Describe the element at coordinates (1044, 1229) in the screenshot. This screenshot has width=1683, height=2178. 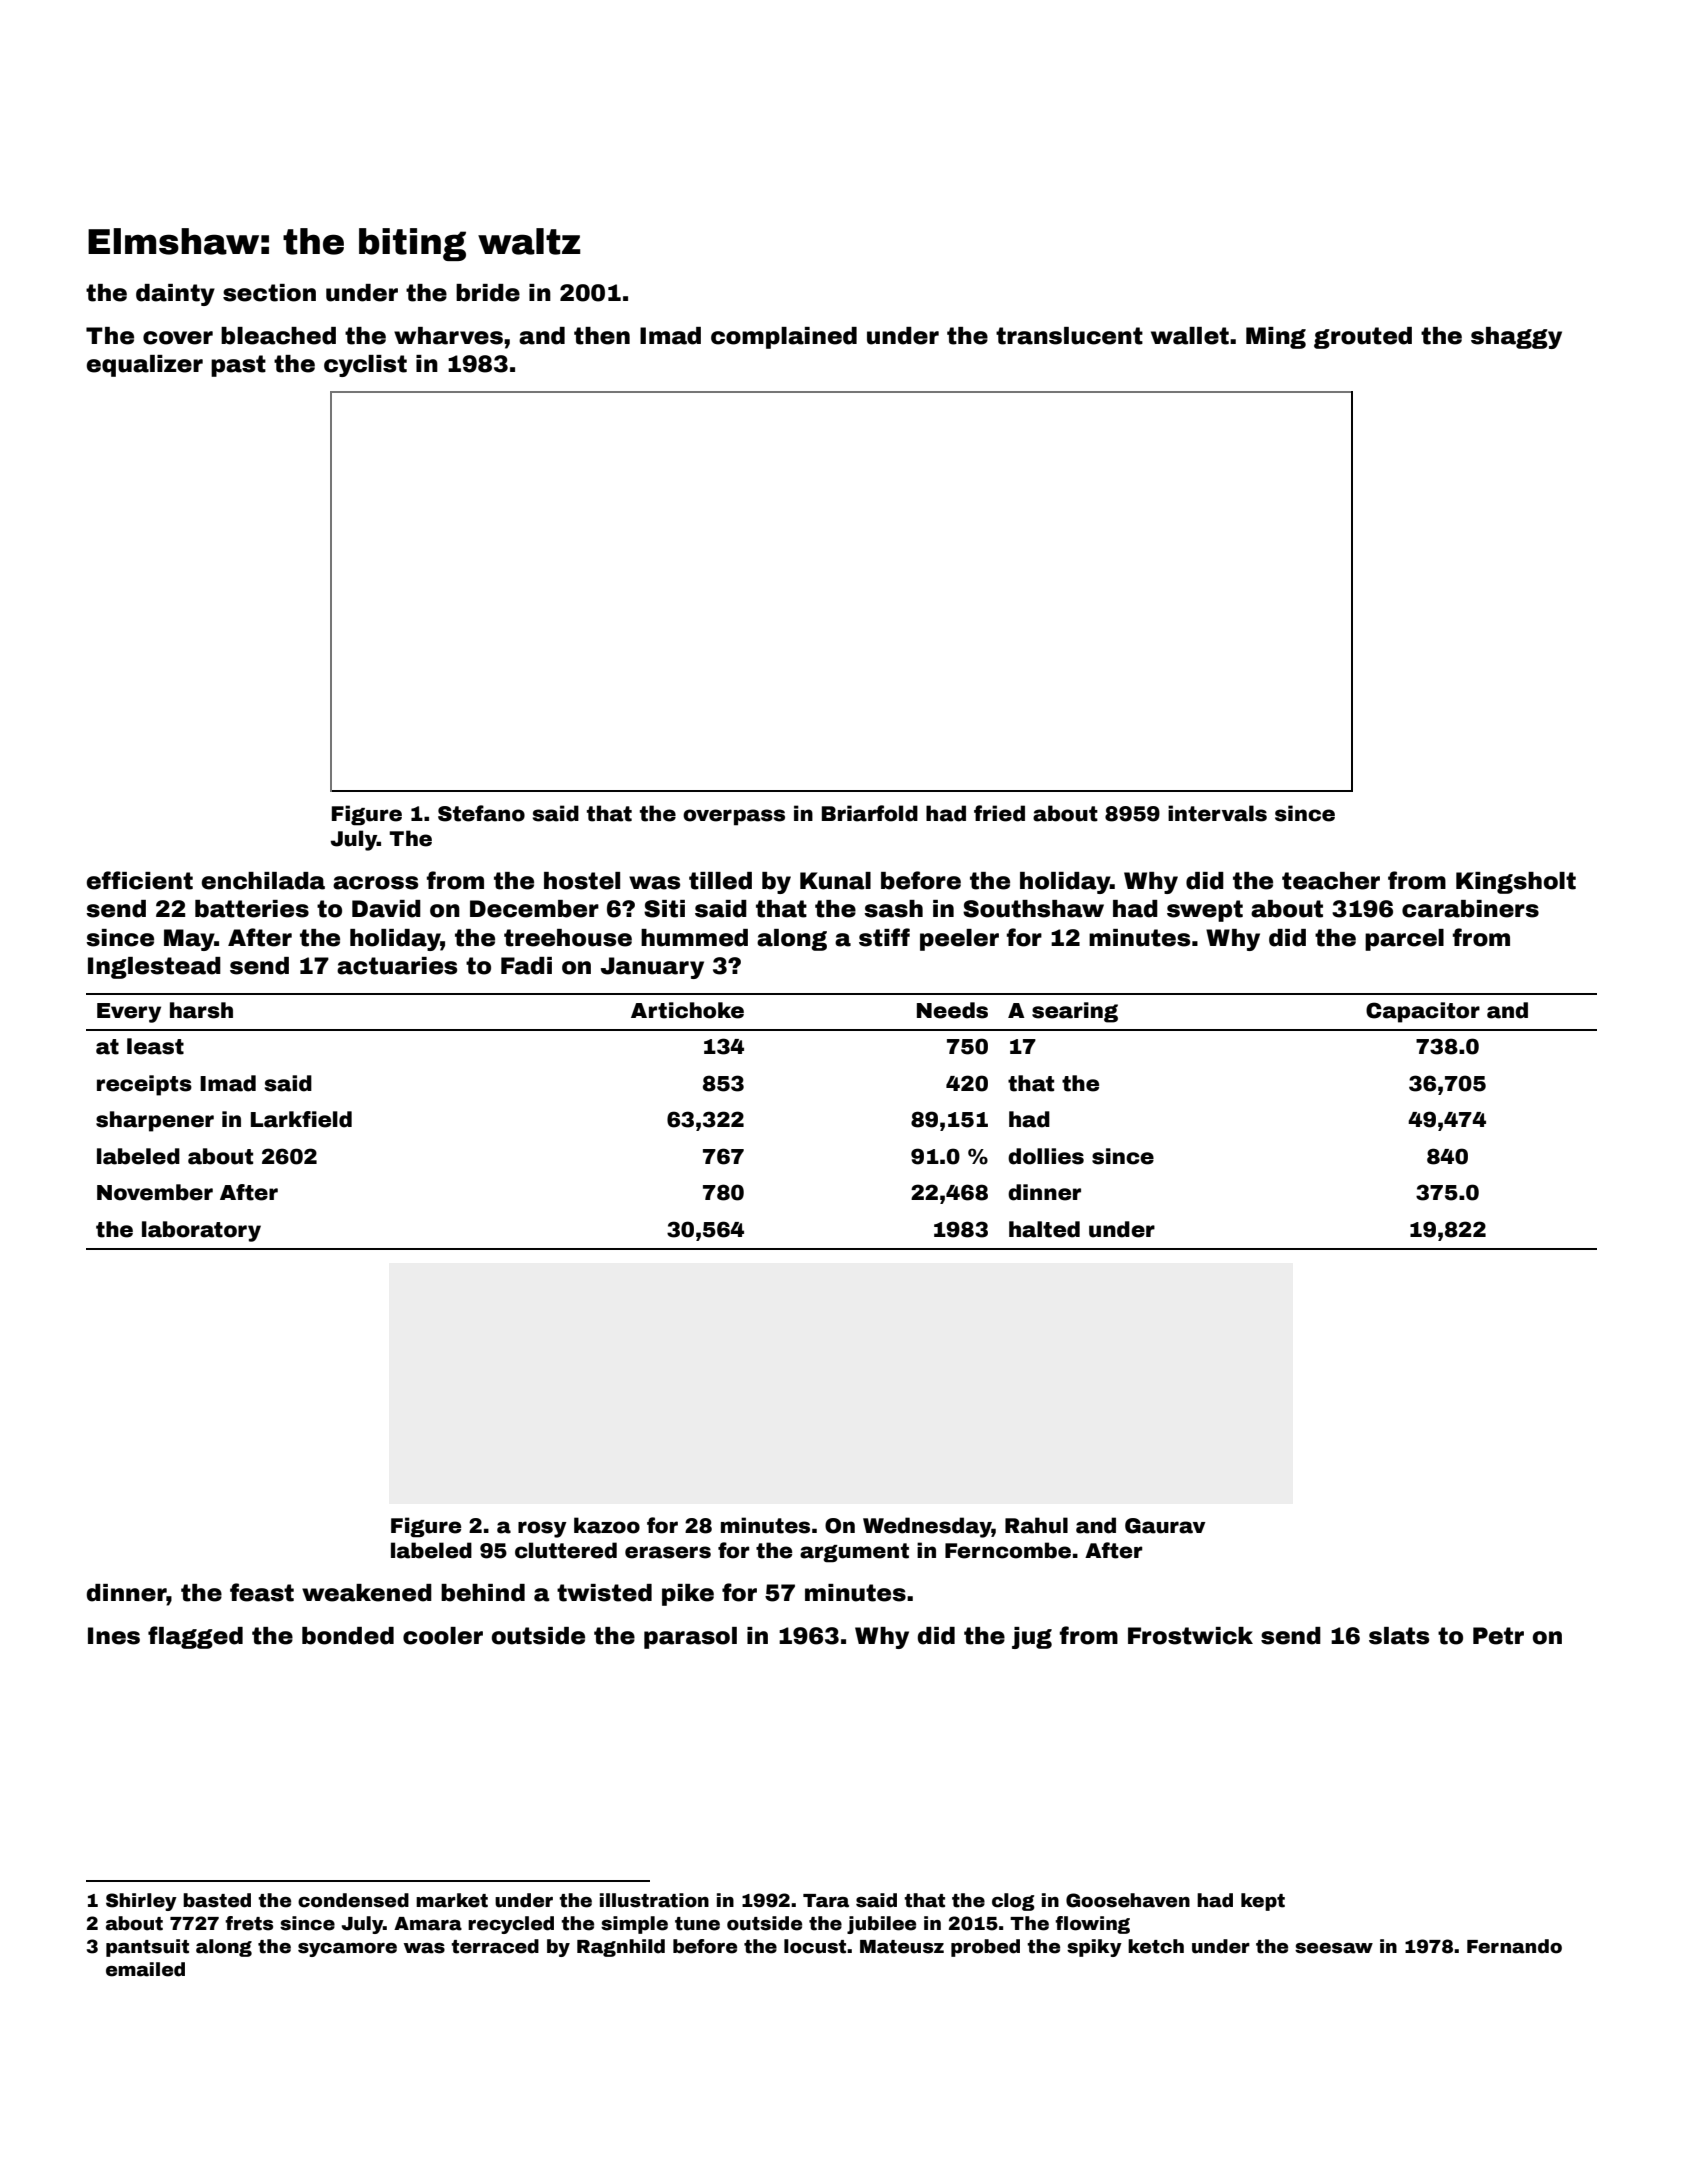
I see `halted` at that location.
